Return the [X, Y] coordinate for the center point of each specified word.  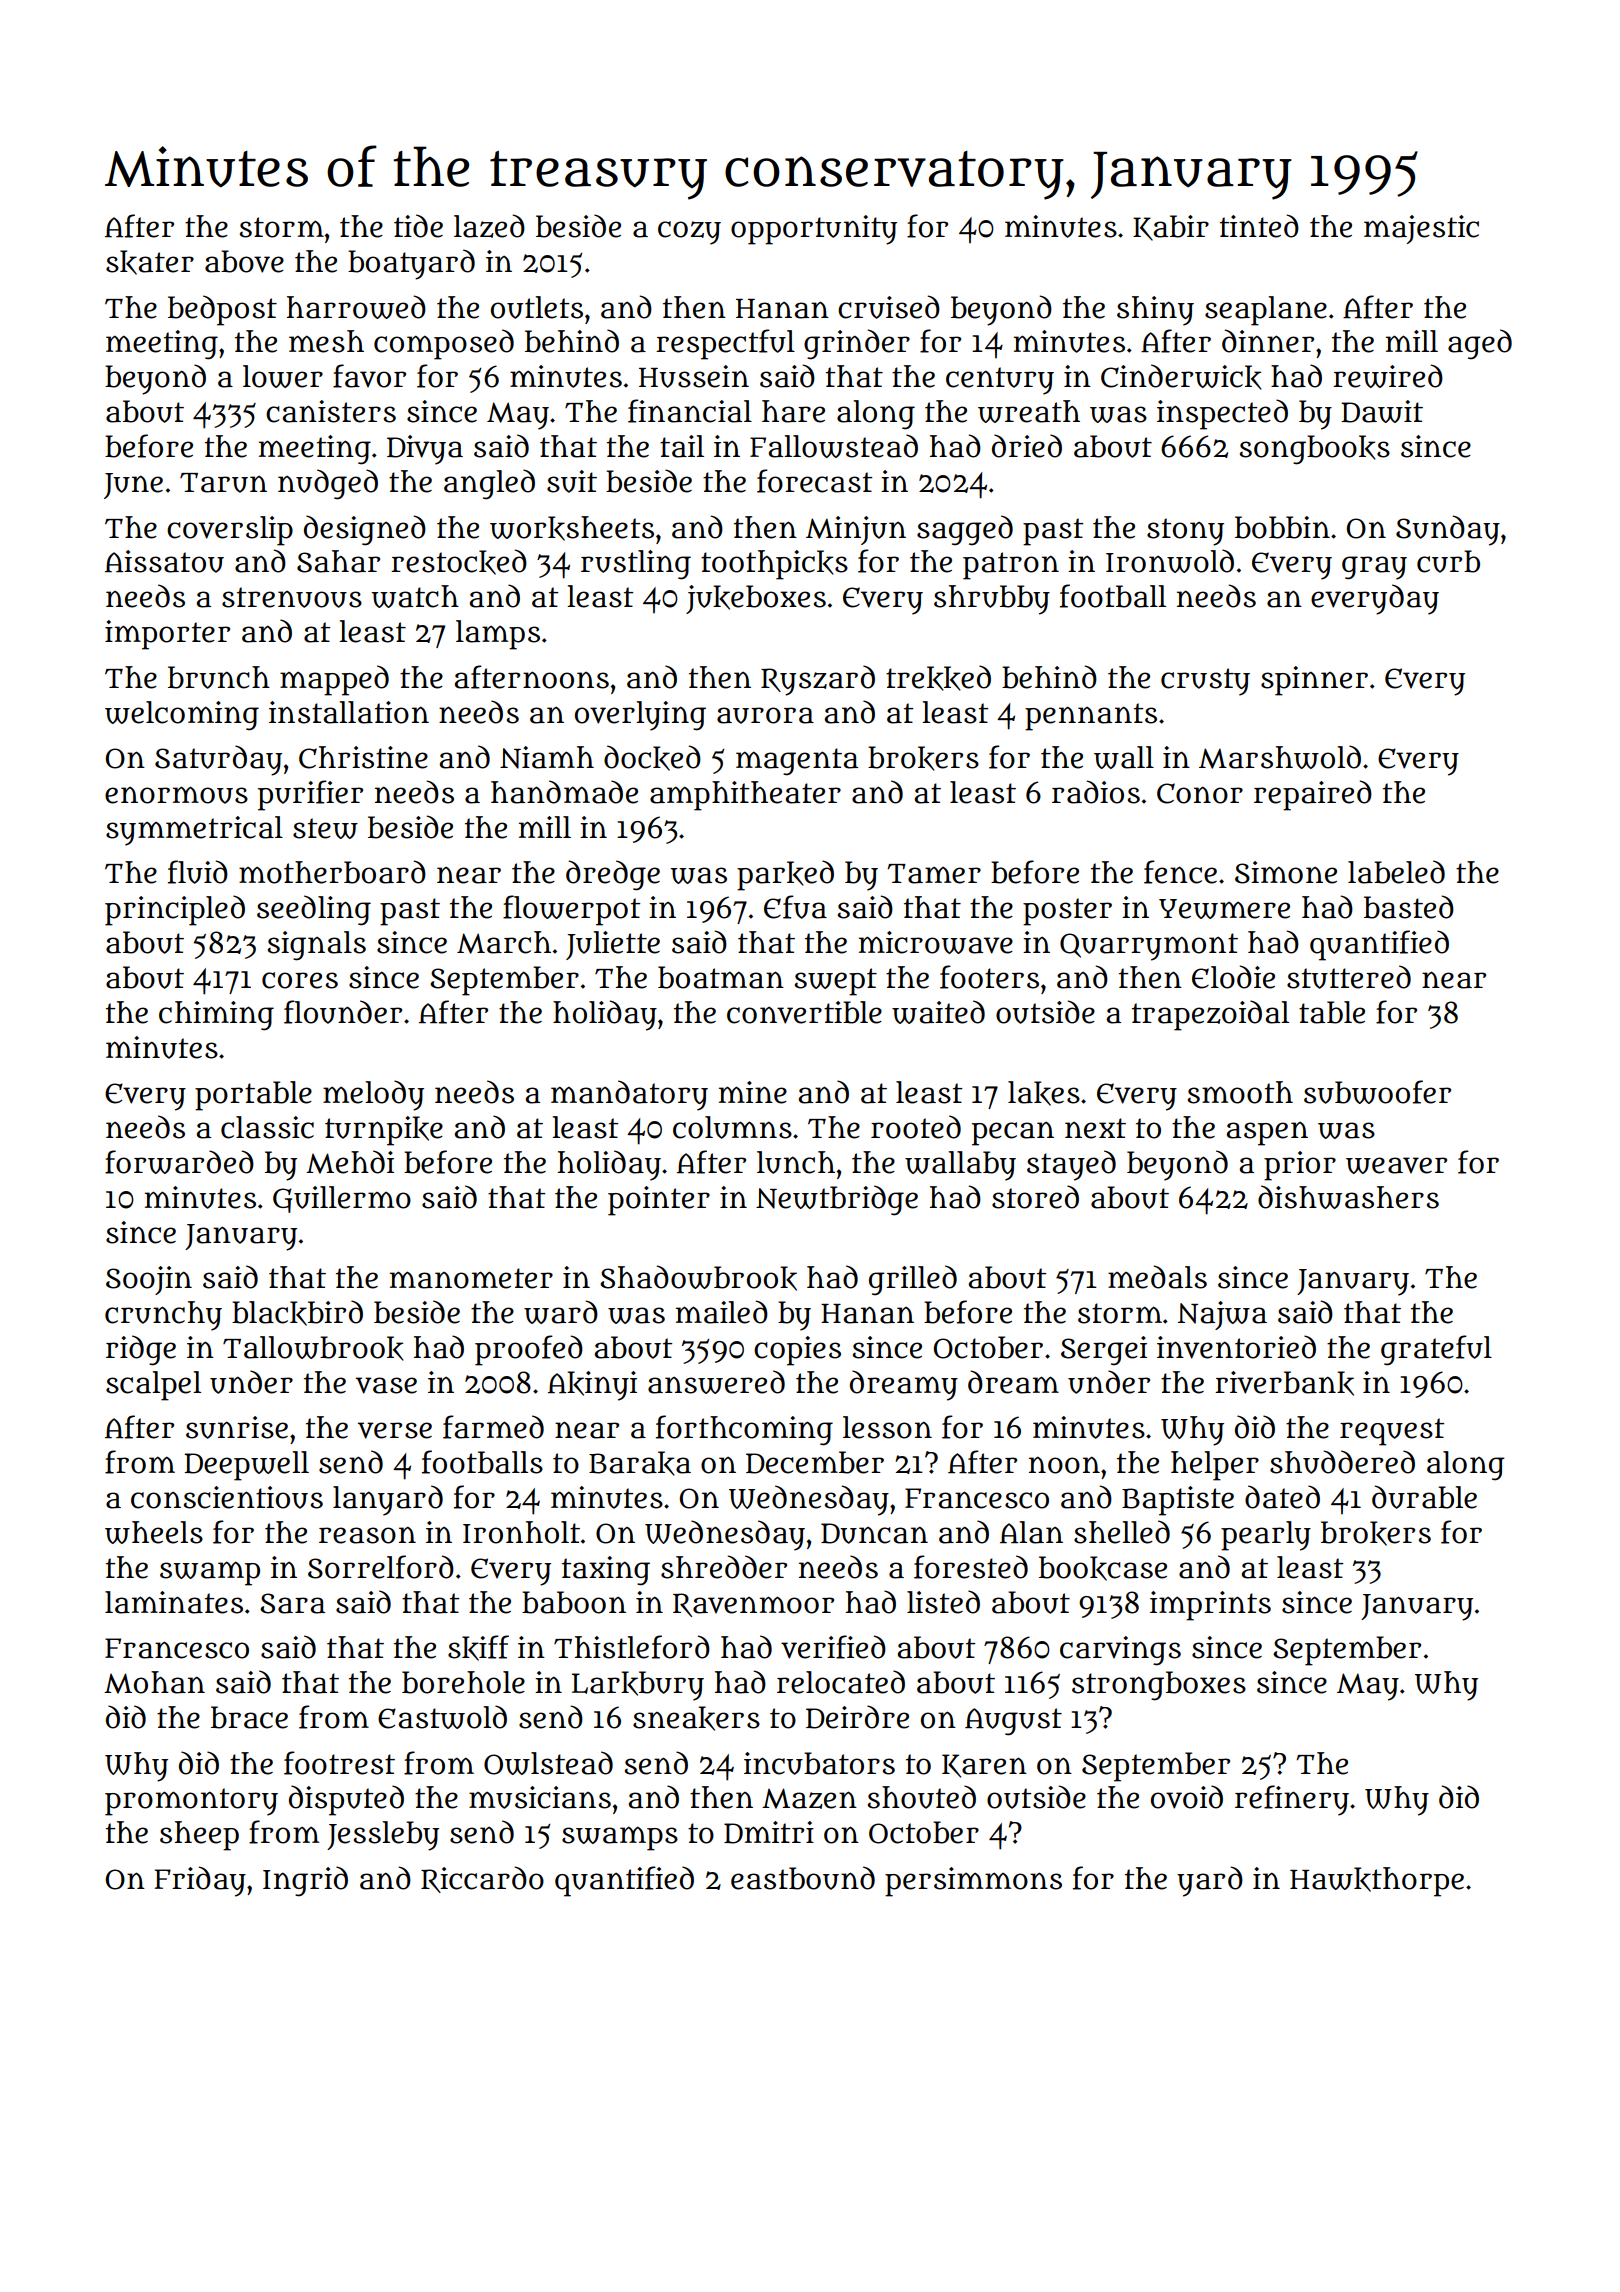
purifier [310, 795]
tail [682, 446]
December [815, 1462]
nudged [328, 484]
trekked [938, 678]
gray [1374, 568]
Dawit [1382, 411]
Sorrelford [381, 1567]
